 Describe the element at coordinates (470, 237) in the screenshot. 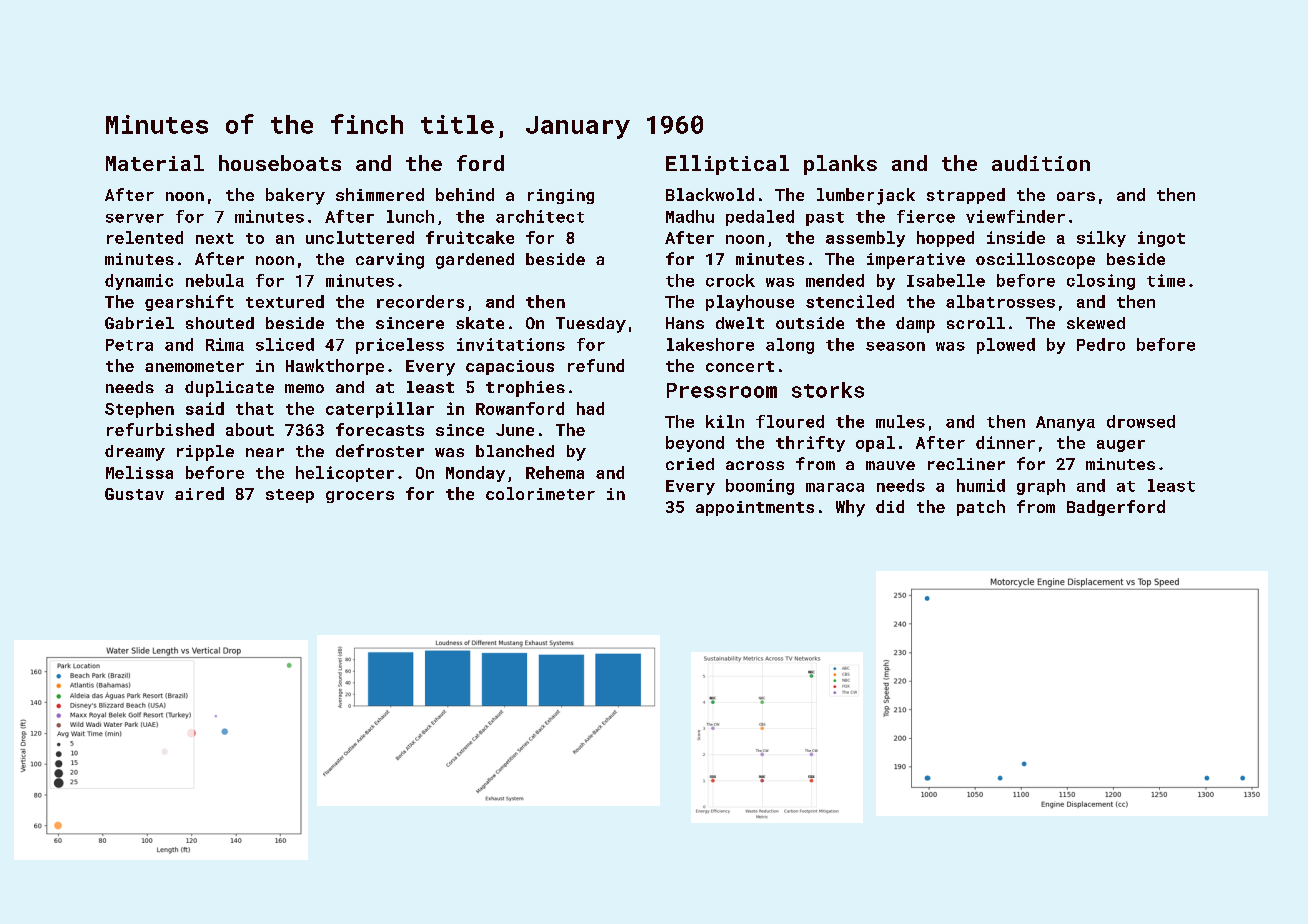

I see `fruitcake` at that location.
